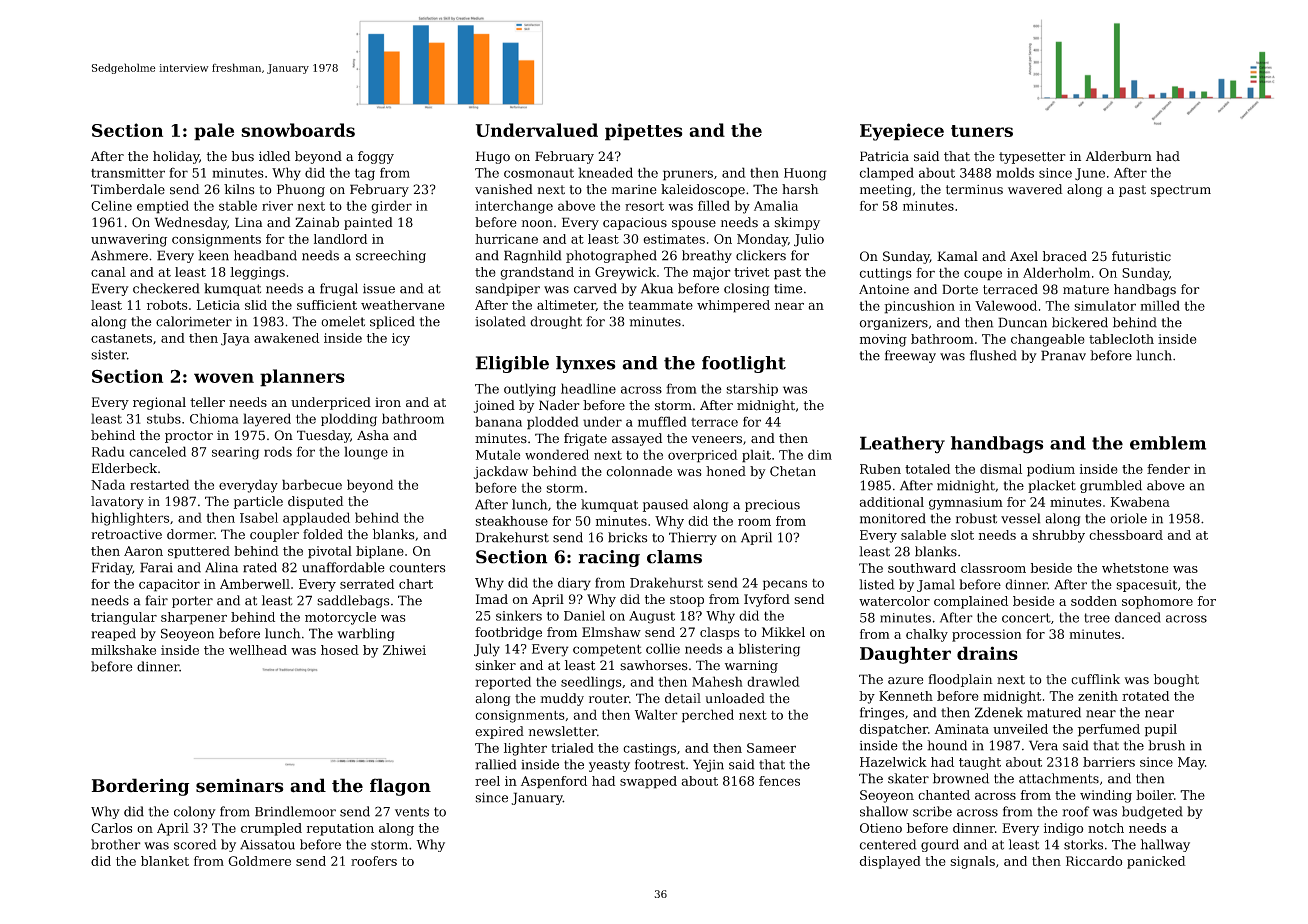 The height and width of the screenshot is (924, 1308). Describe the element at coordinates (772, 506) in the screenshot. I see `precious` at that location.
